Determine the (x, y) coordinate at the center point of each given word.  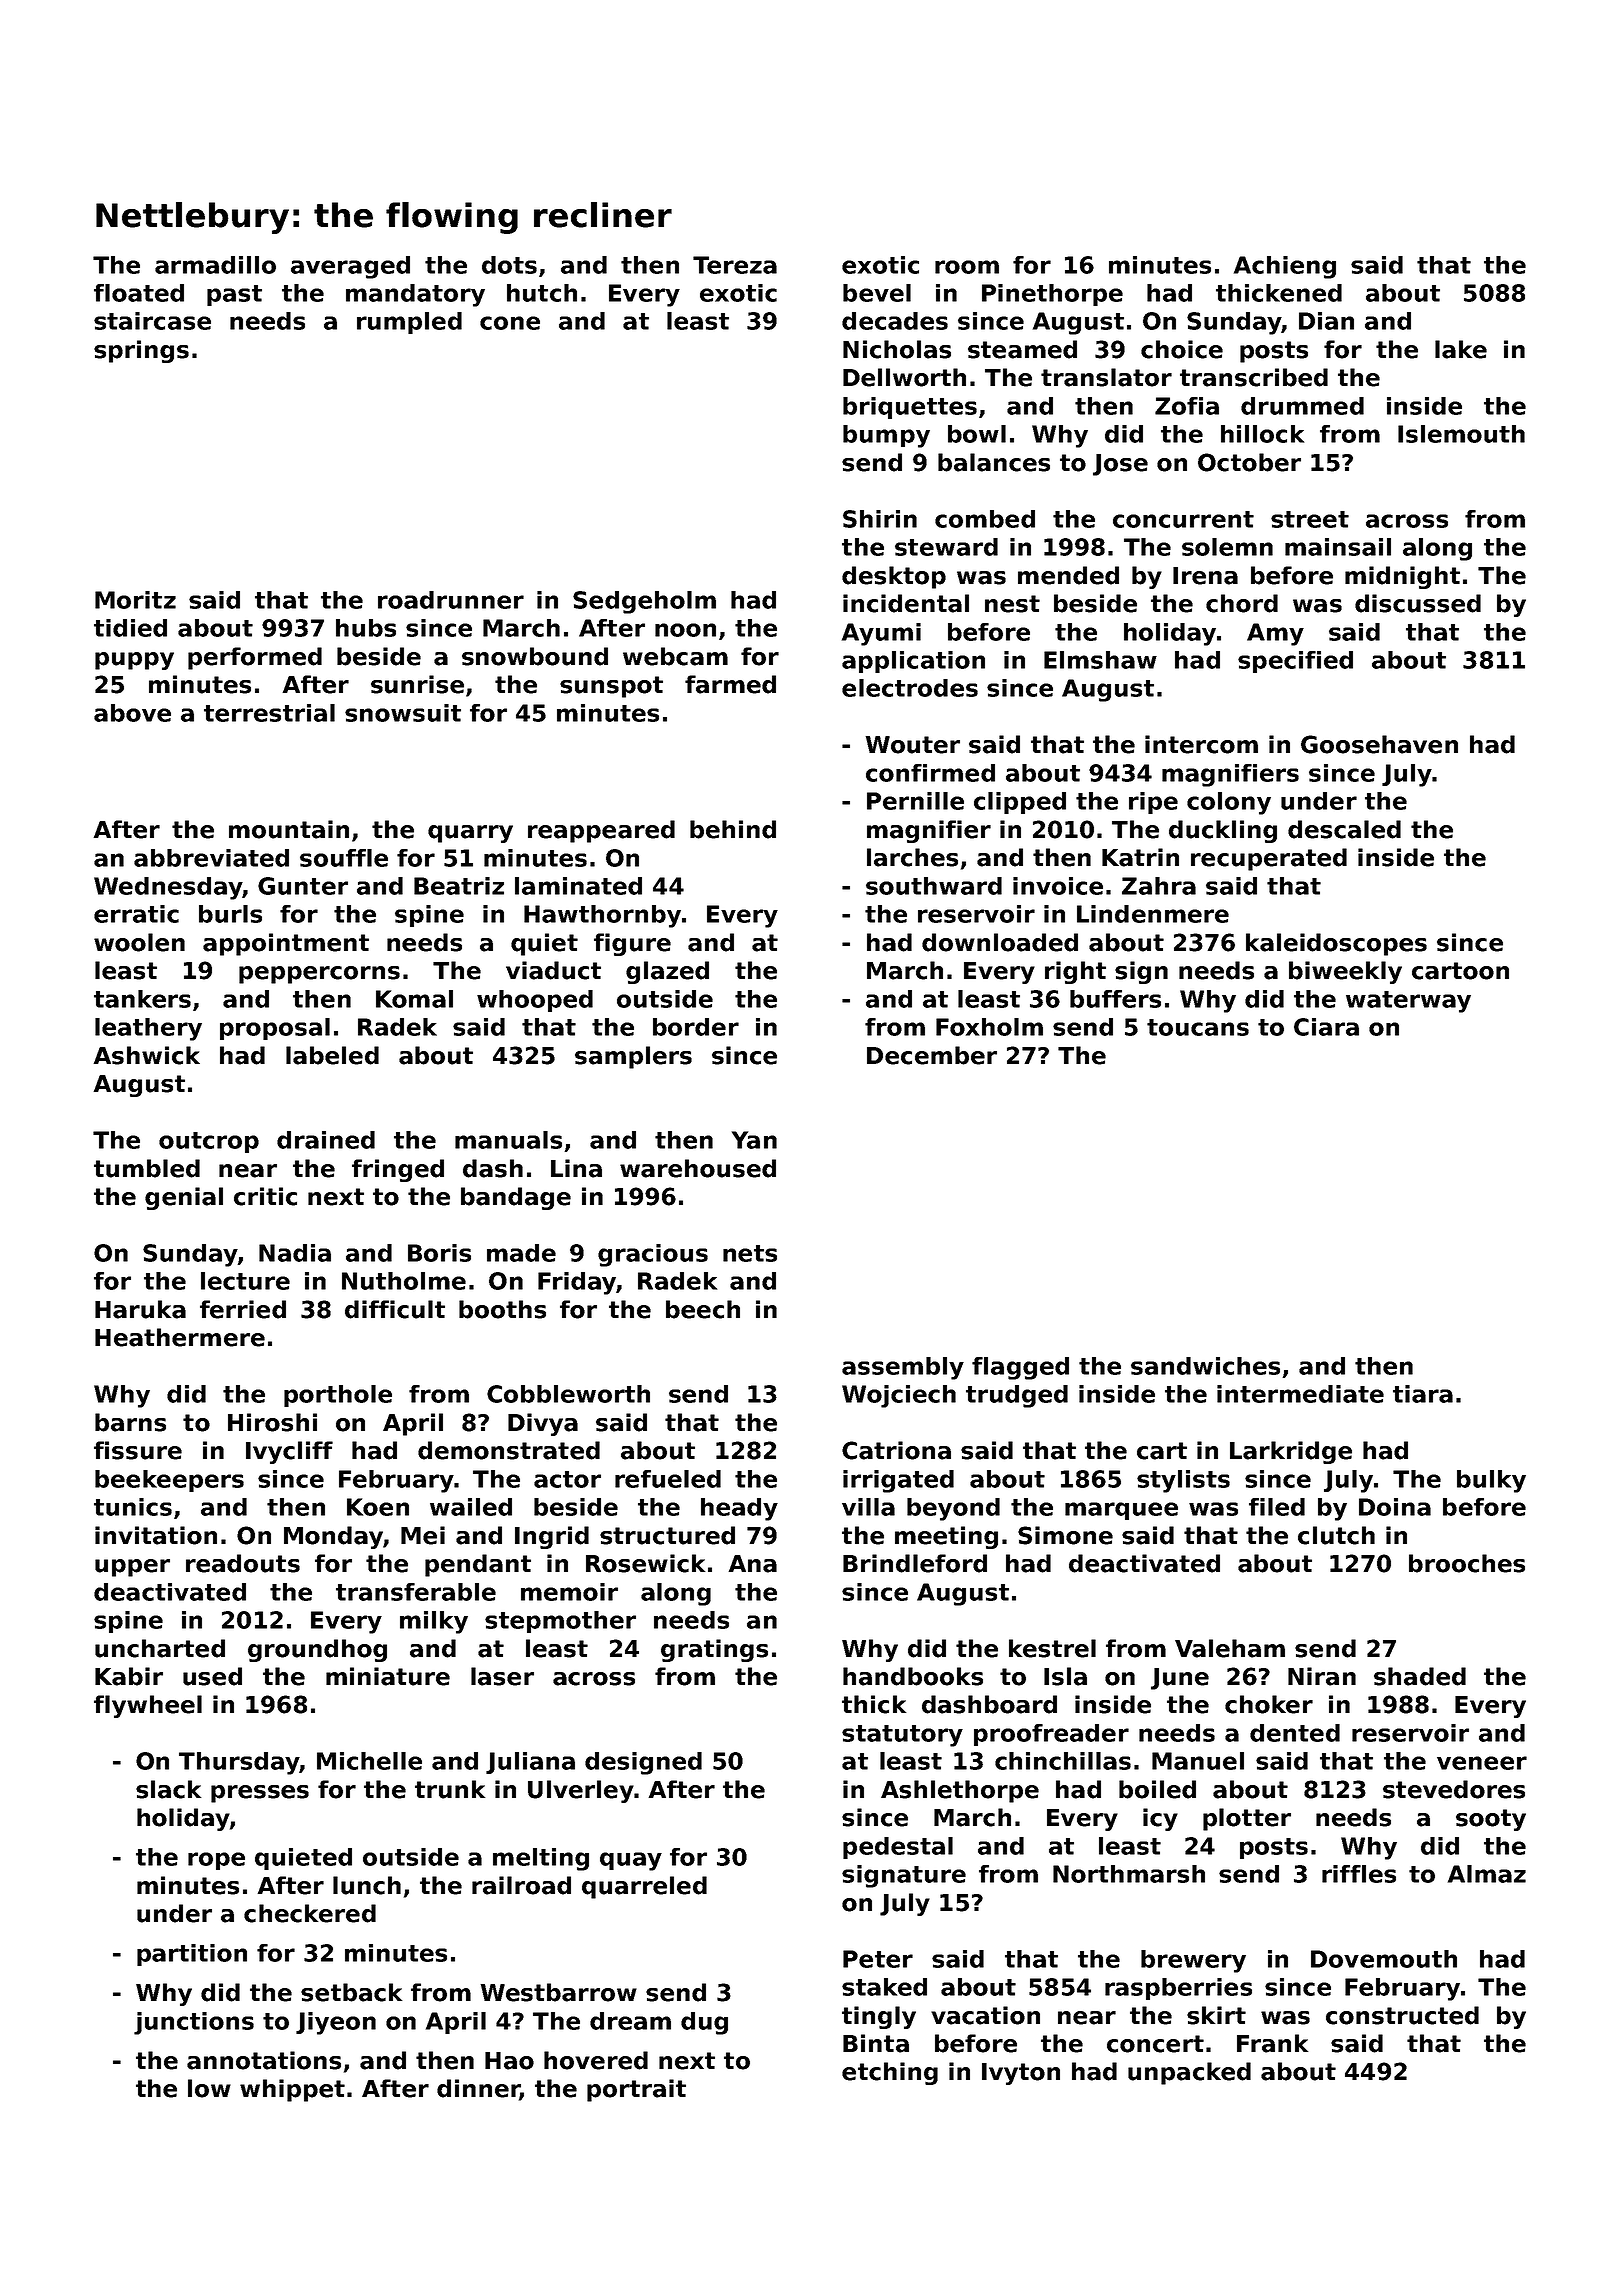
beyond (953, 1509)
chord (1242, 603)
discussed (1418, 603)
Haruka (140, 1309)
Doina (1395, 1507)
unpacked (1189, 2073)
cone (510, 323)
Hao (509, 2061)
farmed (730, 684)
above (132, 713)
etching (890, 2073)
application (913, 662)
